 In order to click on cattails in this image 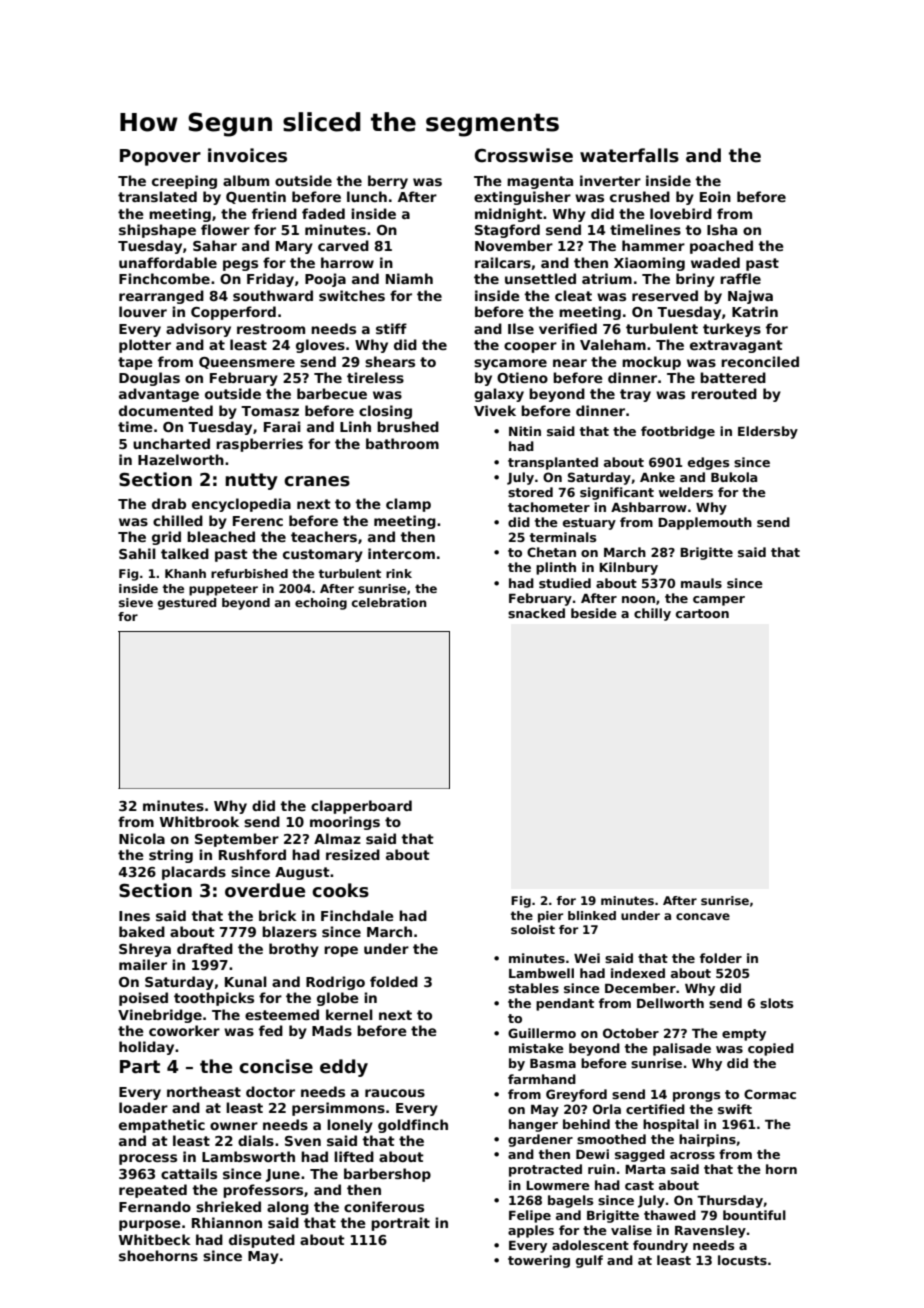, I will do `click(189, 1173)`.
